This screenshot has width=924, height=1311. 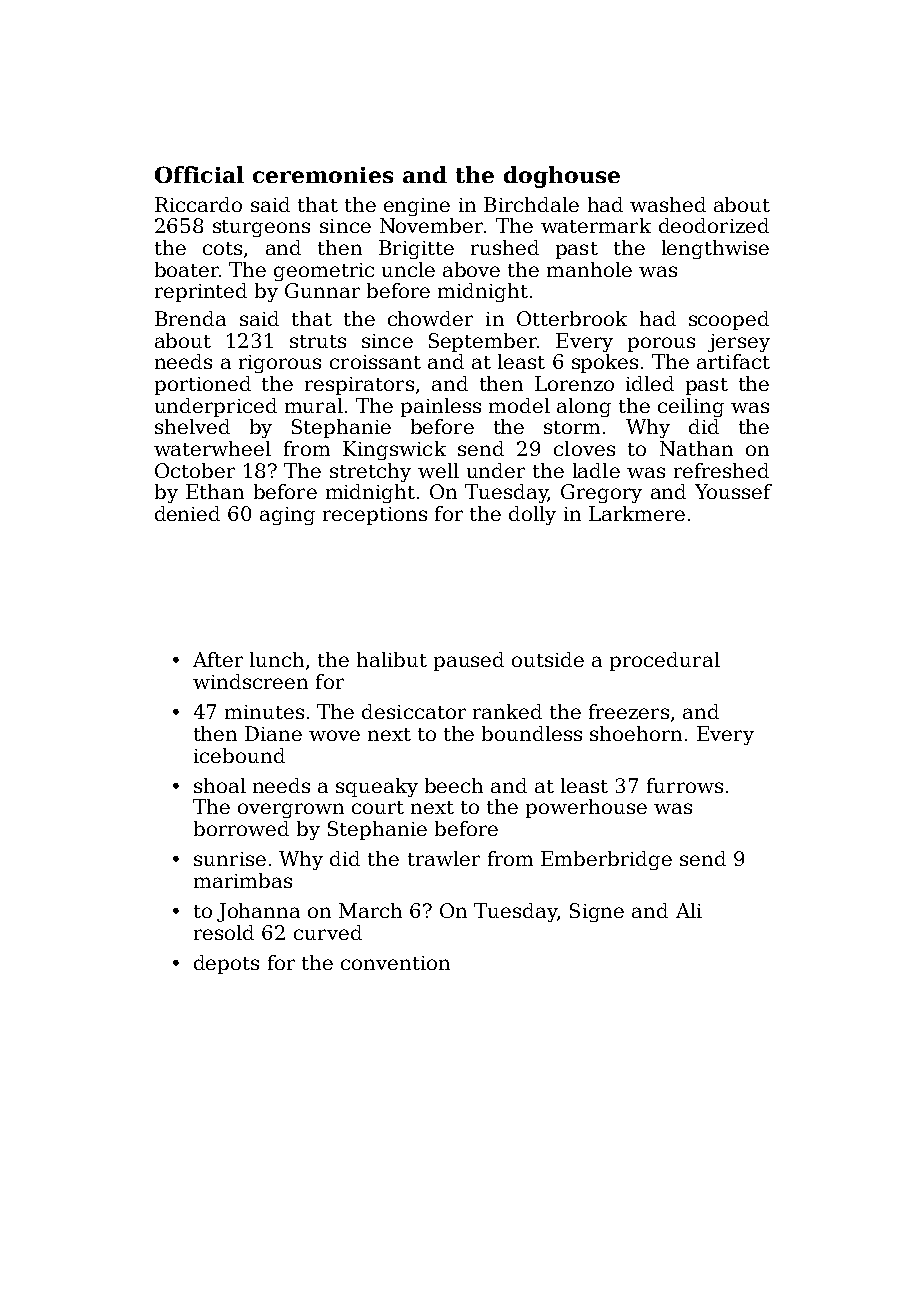 I want to click on denied, so click(x=187, y=513).
